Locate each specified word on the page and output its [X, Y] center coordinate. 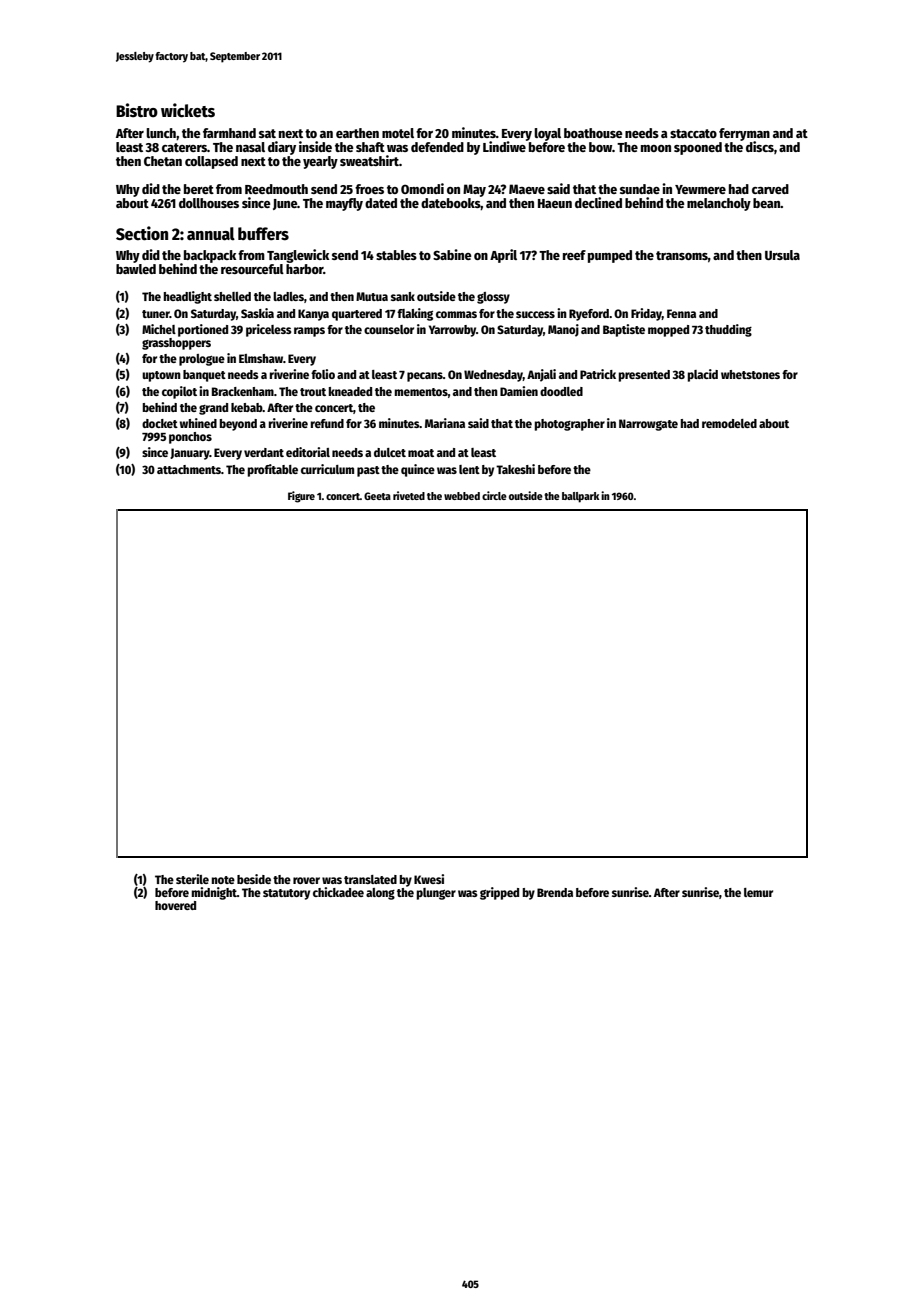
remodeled [729, 423]
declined [598, 202]
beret [199, 189]
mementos [421, 392]
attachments [189, 469]
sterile [192, 879]
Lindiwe [504, 146]
